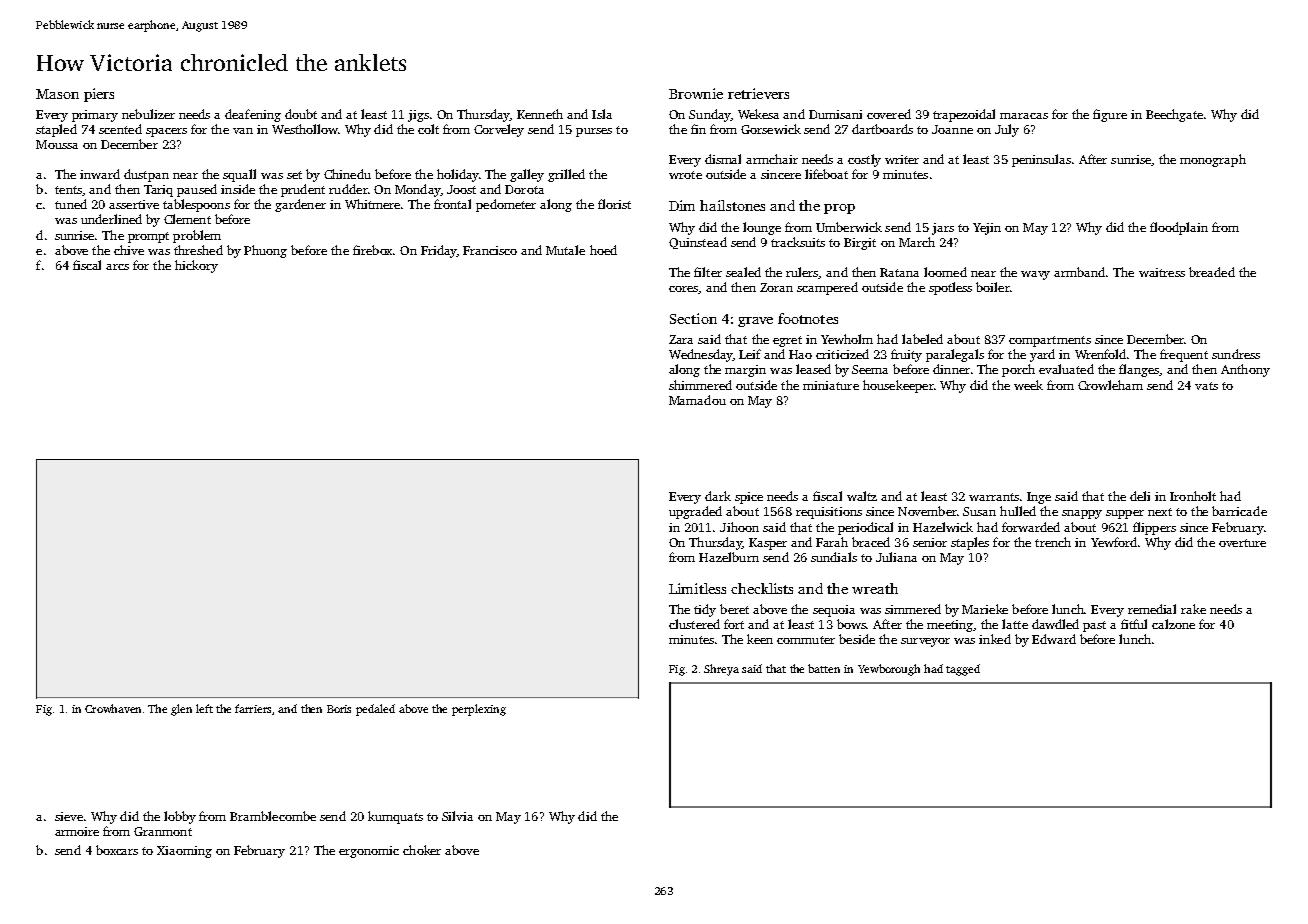 The width and height of the screenshot is (1308, 924). Describe the element at coordinates (1028, 385) in the screenshot. I see `week` at that location.
